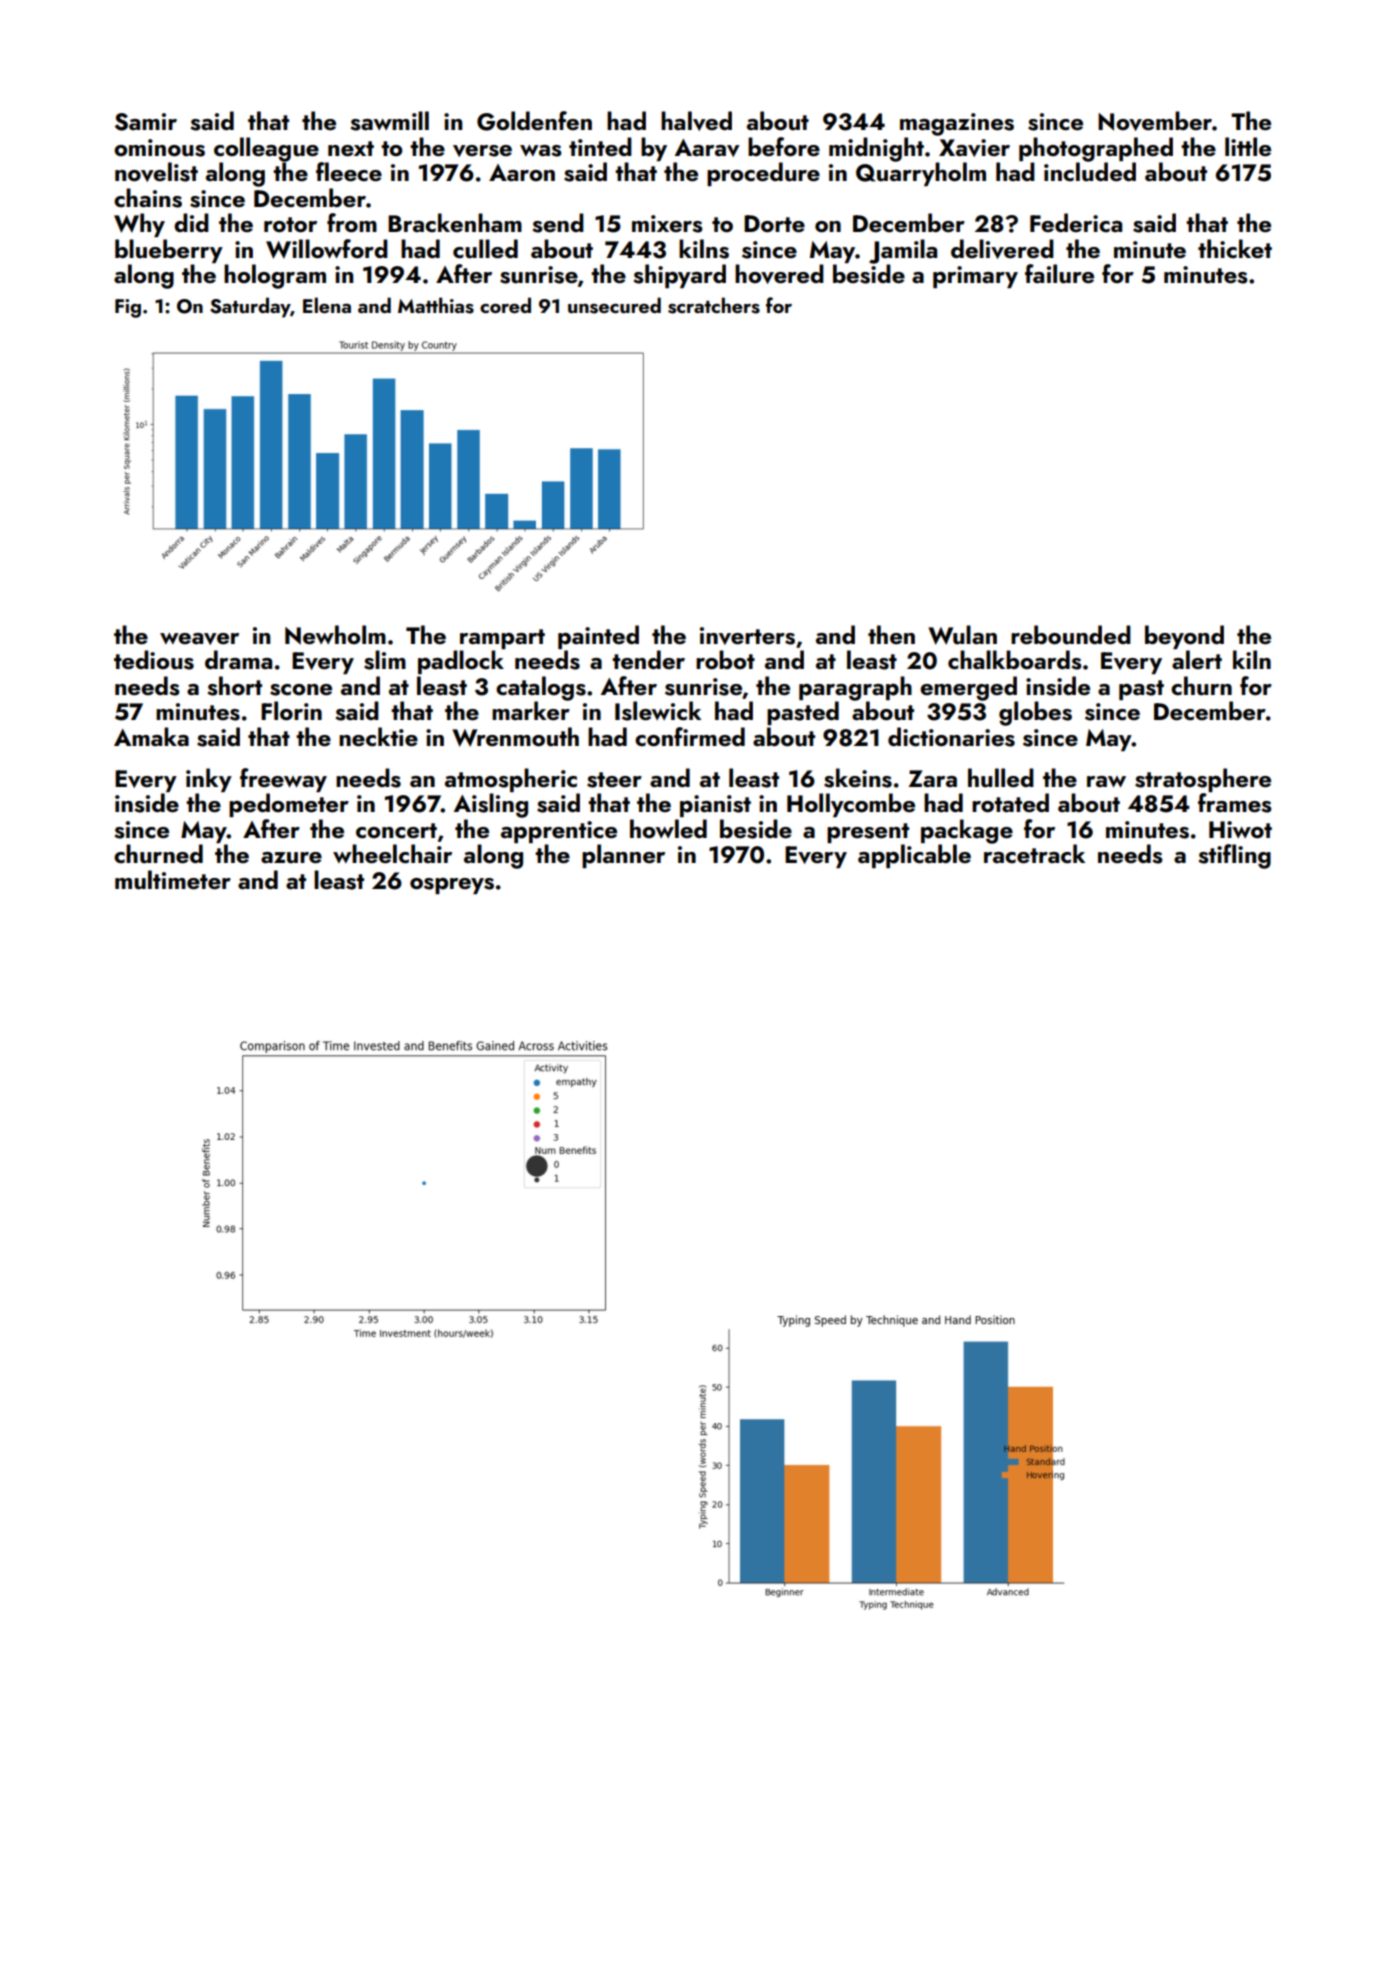 This screenshot has height=1969, width=1386. What do you see at coordinates (327, 305) in the screenshot?
I see `Elena` at bounding box center [327, 305].
